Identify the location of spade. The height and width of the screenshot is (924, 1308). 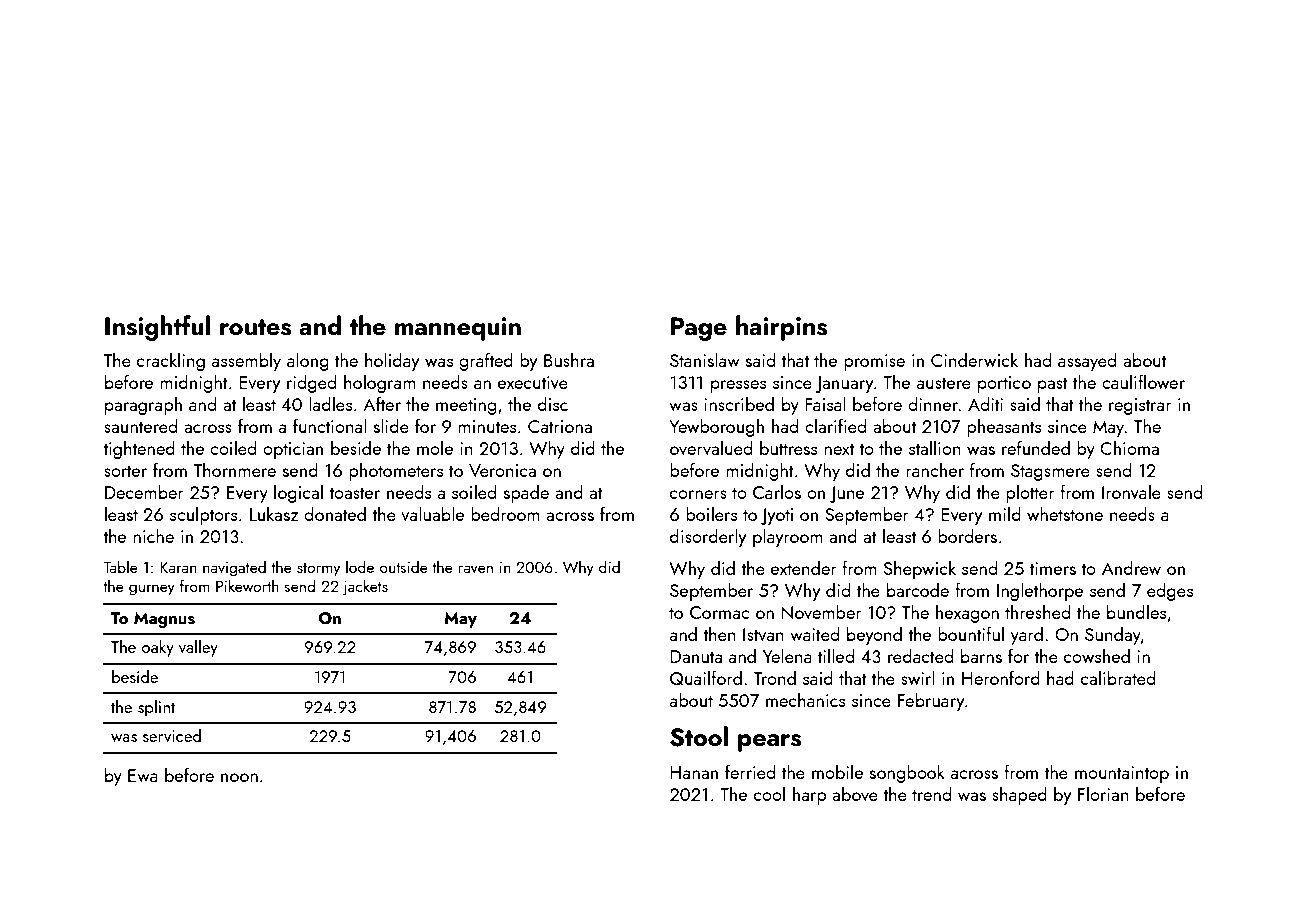
(526, 494).
